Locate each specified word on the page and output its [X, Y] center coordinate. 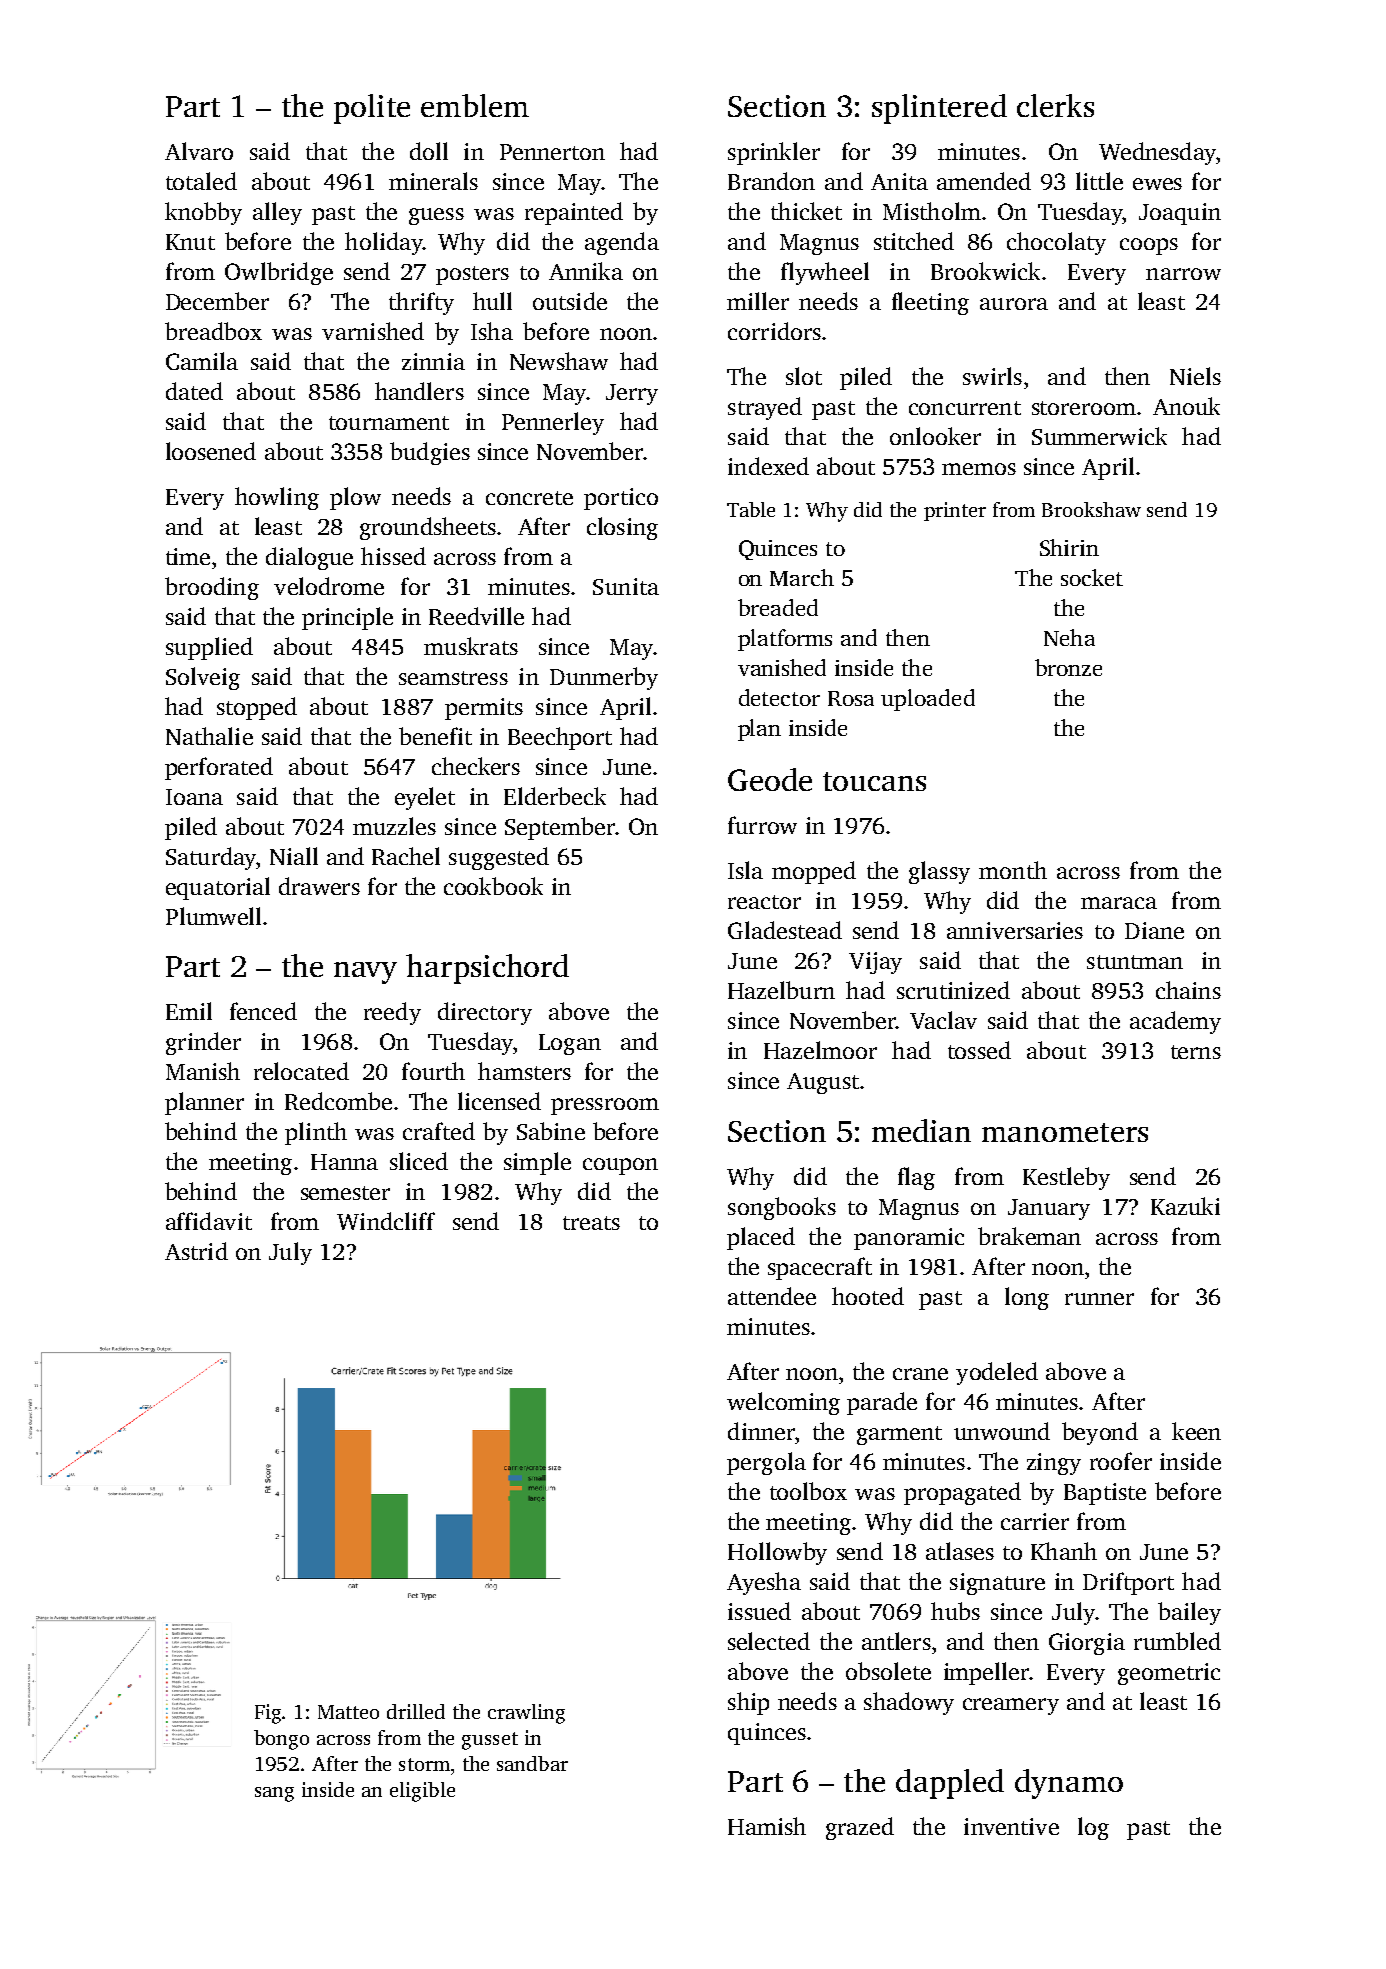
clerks [1055, 105]
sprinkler [774, 153]
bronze [1068, 667]
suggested [499, 858]
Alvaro [199, 151]
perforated [219, 768]
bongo [281, 1740]
